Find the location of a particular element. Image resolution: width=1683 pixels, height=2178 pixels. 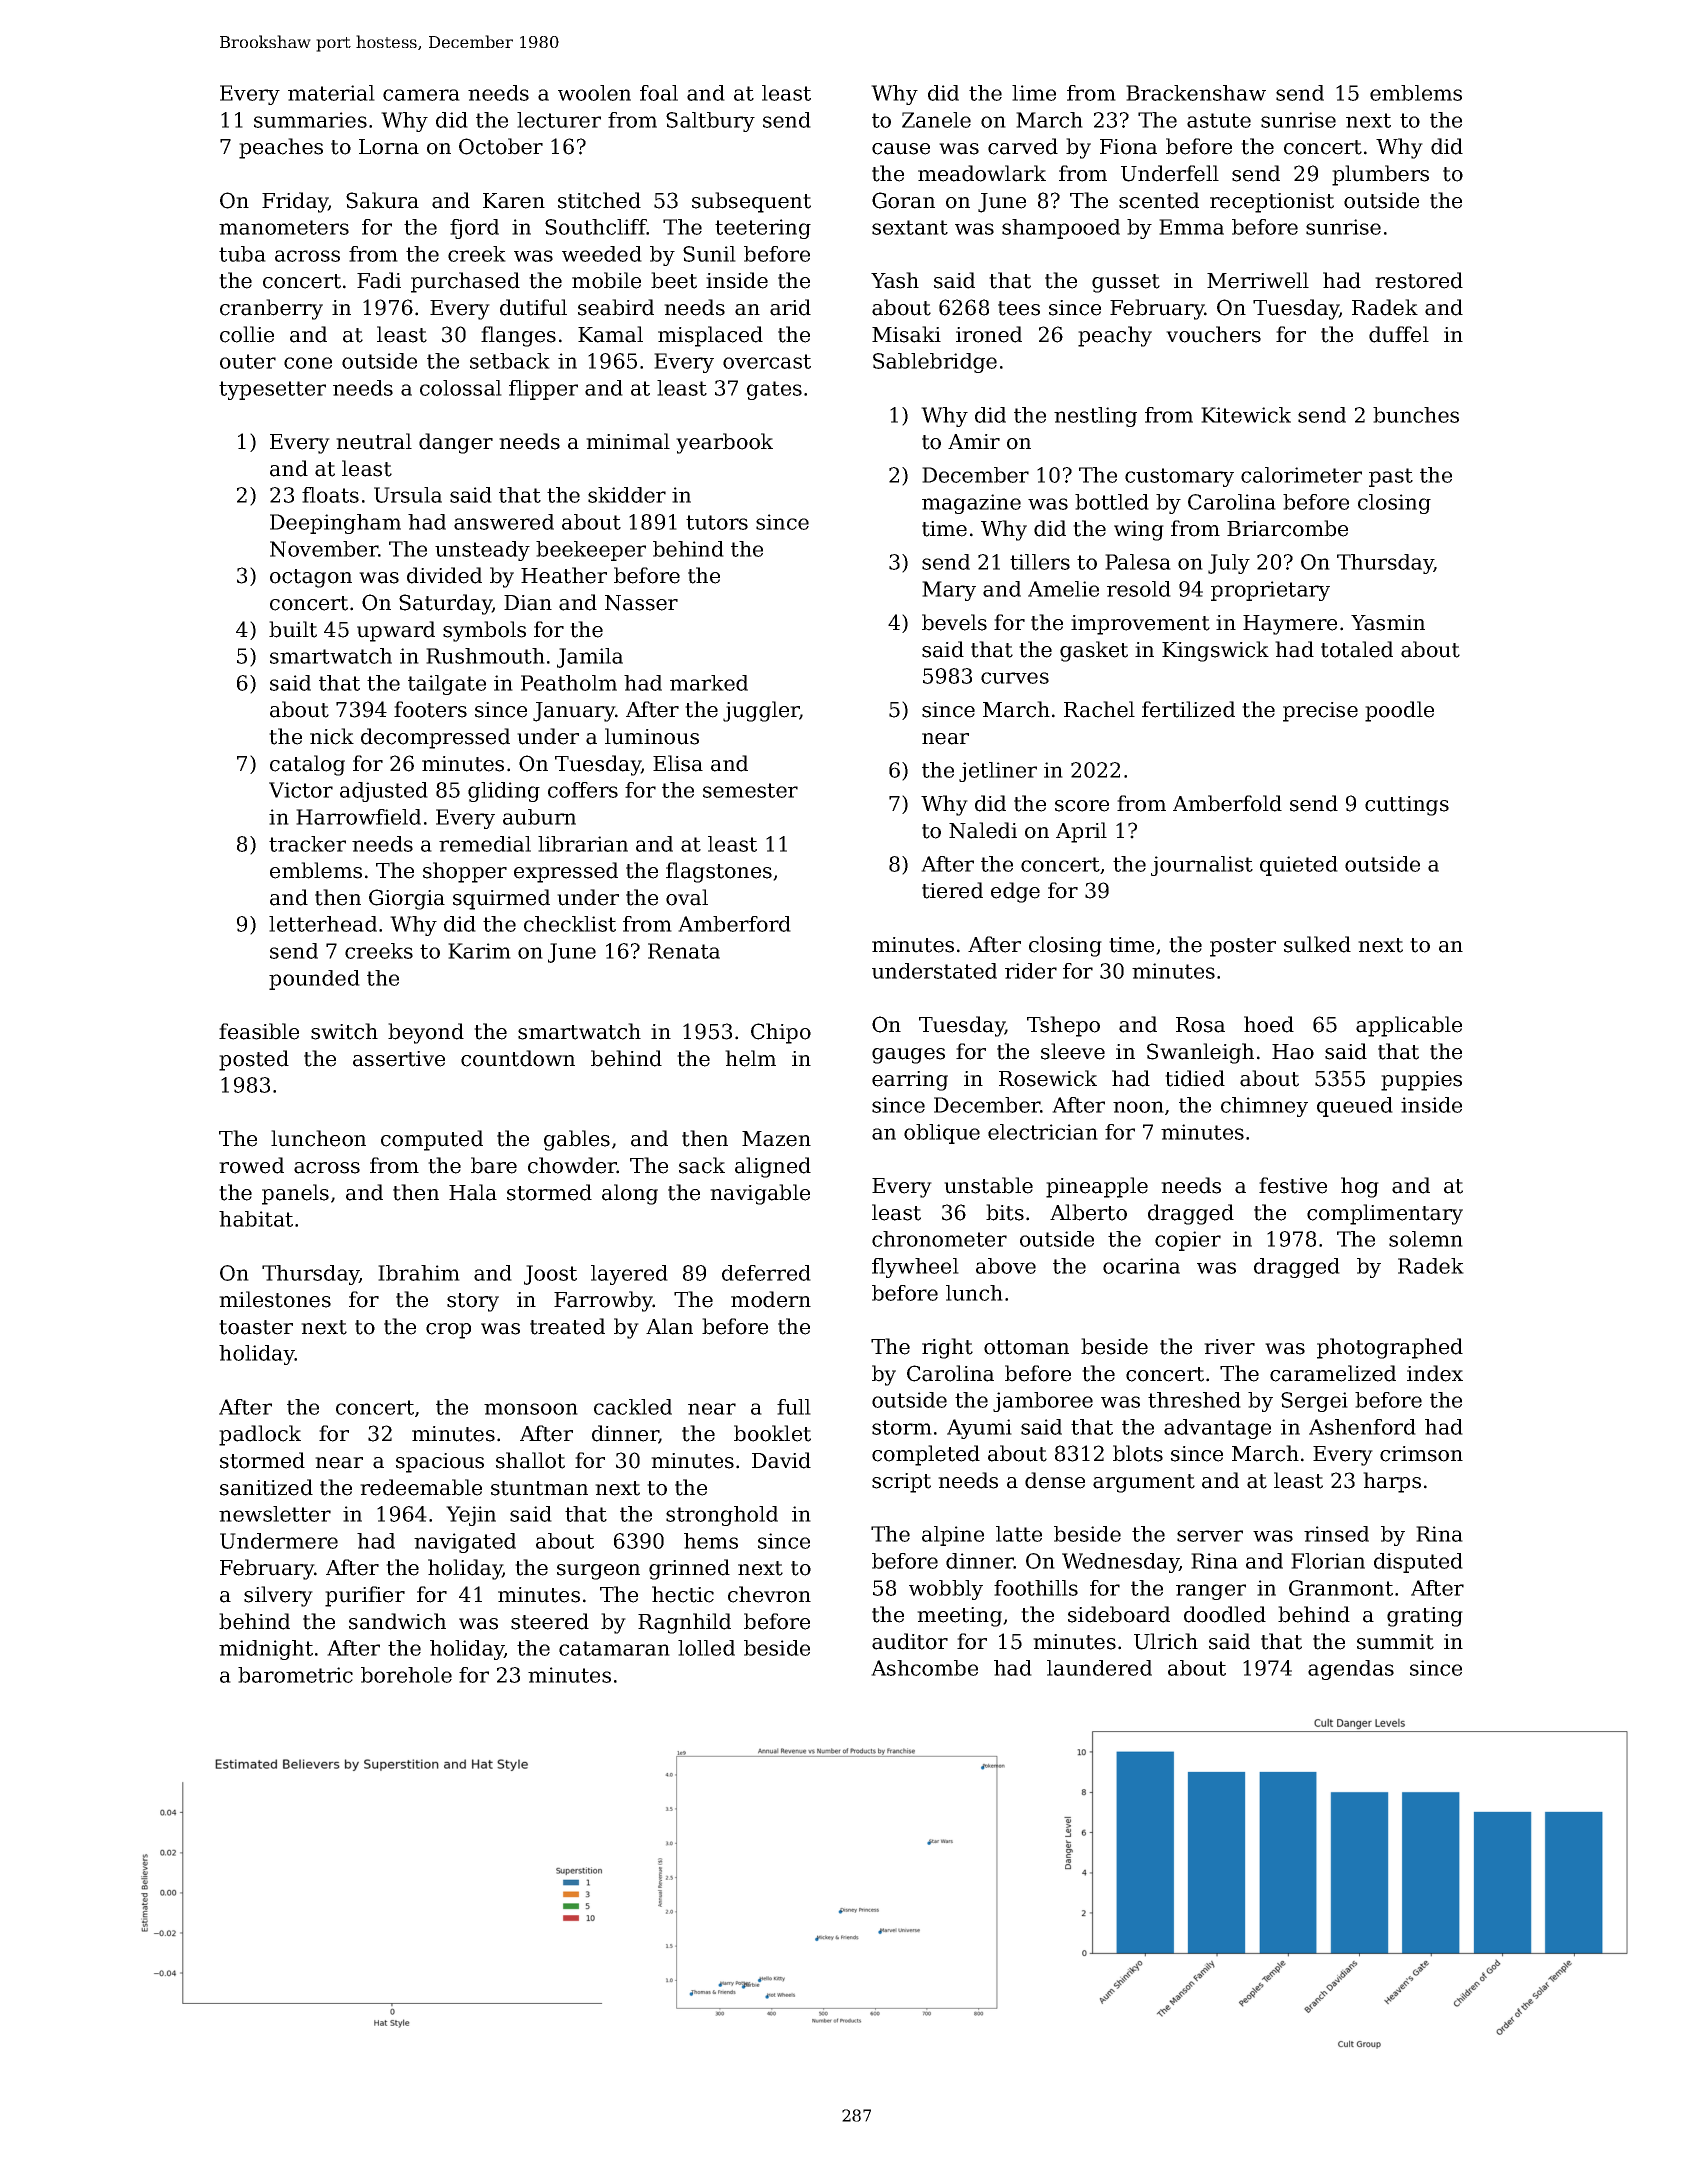

sulked is located at coordinates (1317, 944).
